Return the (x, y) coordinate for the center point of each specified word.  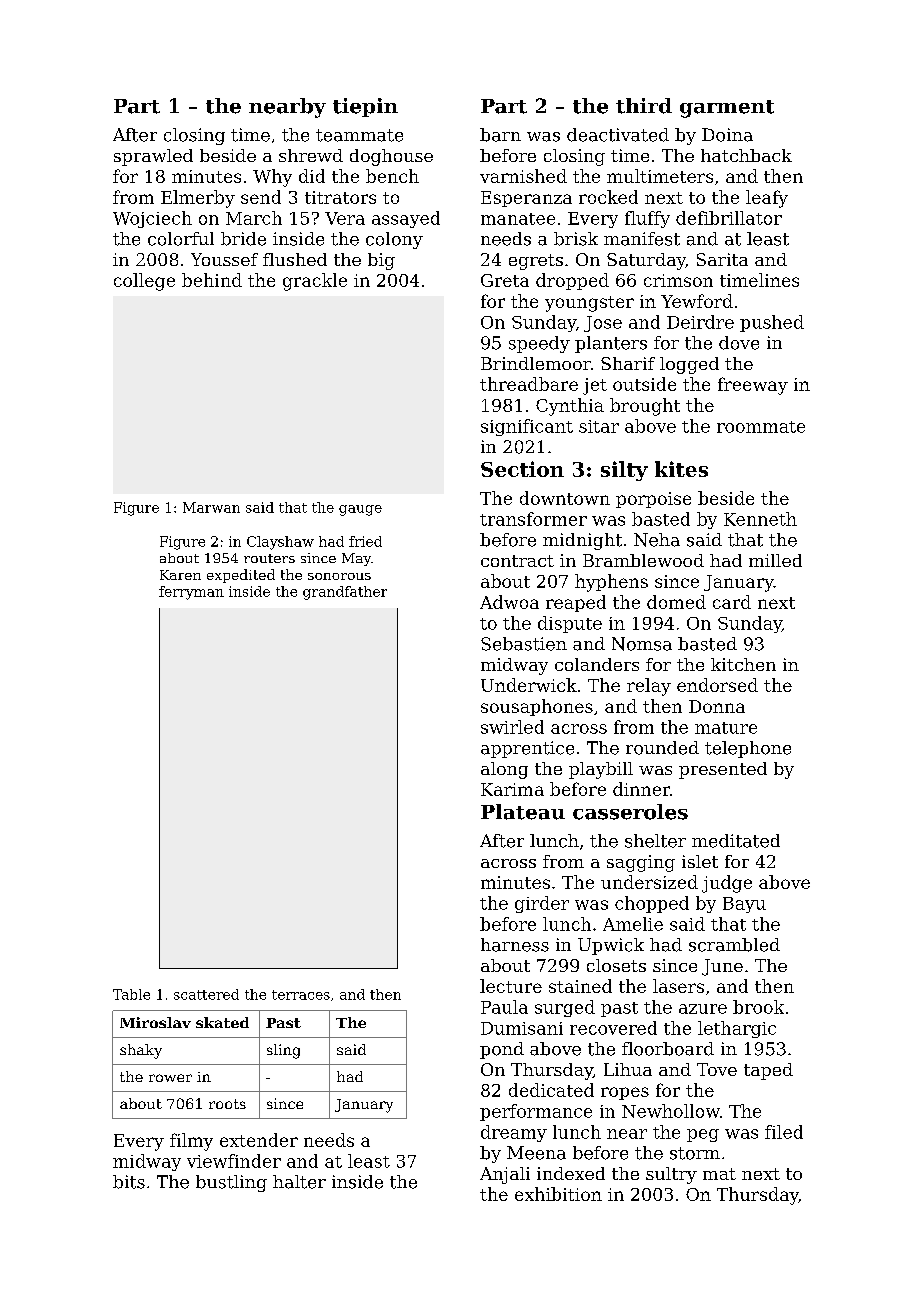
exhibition (558, 1194)
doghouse (391, 157)
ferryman (191, 593)
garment (727, 109)
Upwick (611, 946)
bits (129, 1182)
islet (700, 861)
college (144, 282)
